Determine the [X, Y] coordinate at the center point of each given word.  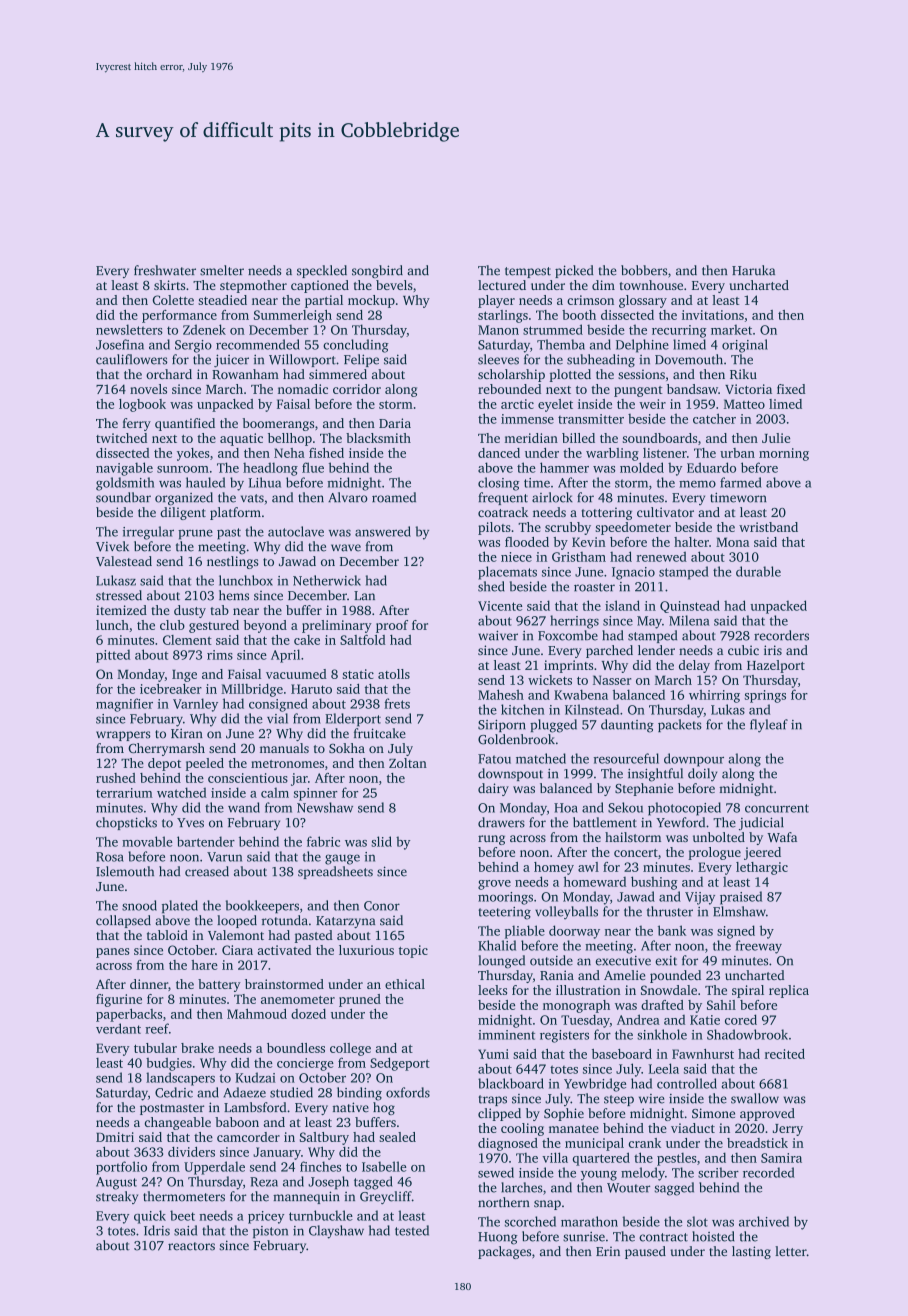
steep [619, 1100]
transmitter [591, 419]
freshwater [165, 270]
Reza [264, 1182]
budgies [169, 1064]
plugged [553, 726]
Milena [689, 620]
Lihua [264, 482]
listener [665, 453]
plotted [570, 375]
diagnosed [508, 1144]
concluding [356, 346]
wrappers [123, 736]
